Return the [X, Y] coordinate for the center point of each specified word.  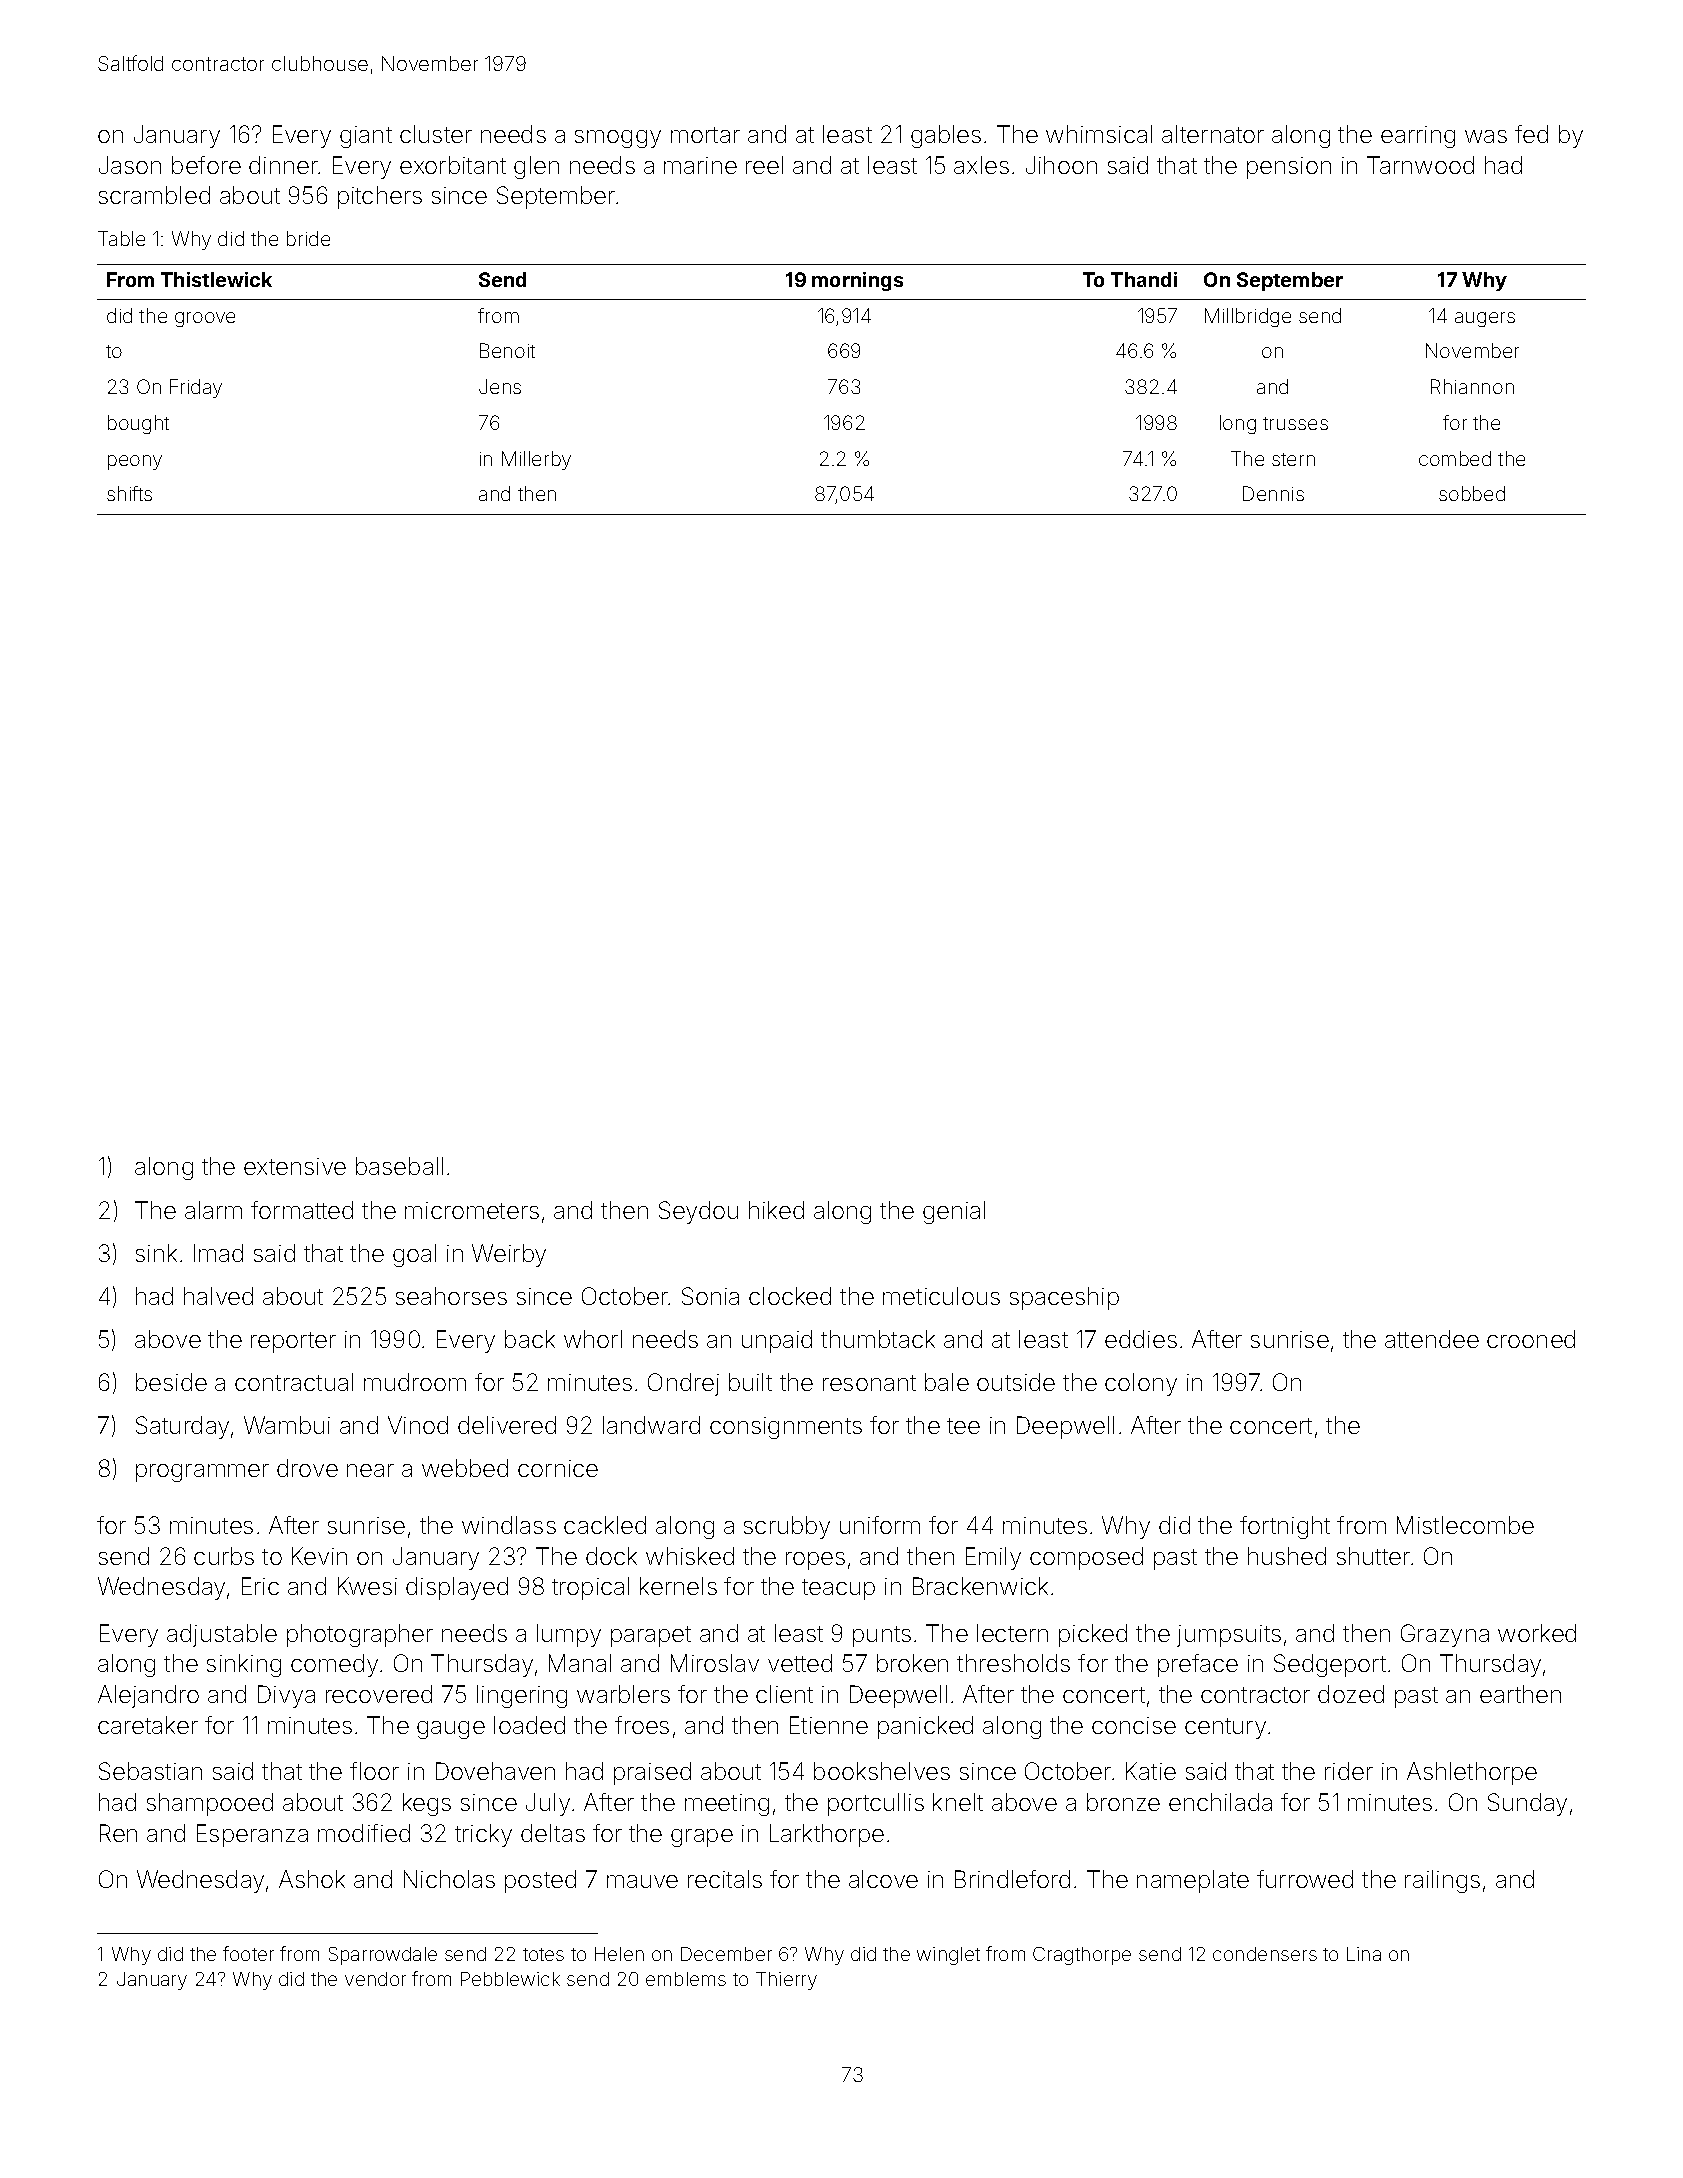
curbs [224, 1556]
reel [764, 165]
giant [366, 137]
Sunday [1527, 1804]
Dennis [1273, 493]
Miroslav [715, 1663]
